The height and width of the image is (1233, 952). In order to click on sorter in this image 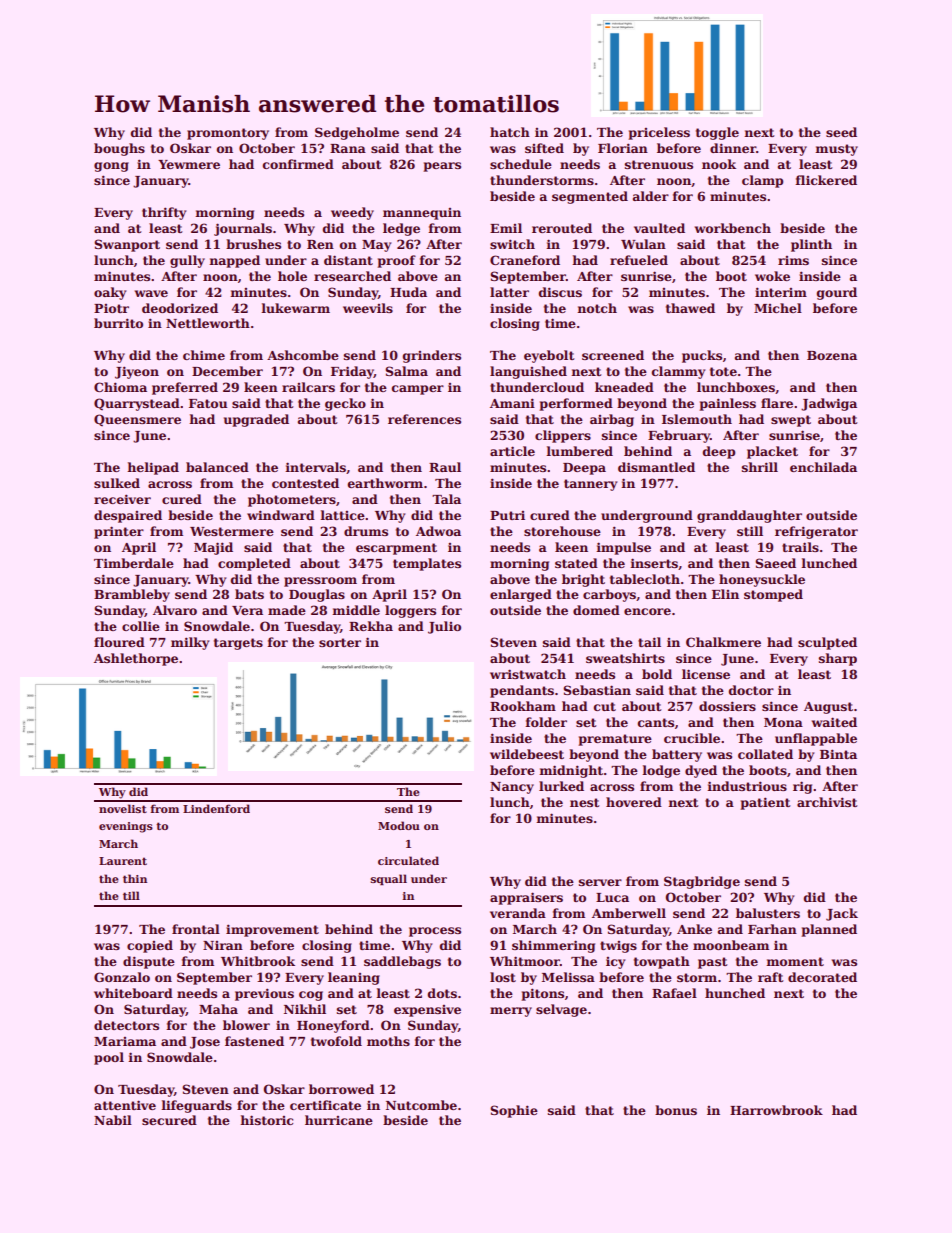, I will do `click(340, 642)`.
